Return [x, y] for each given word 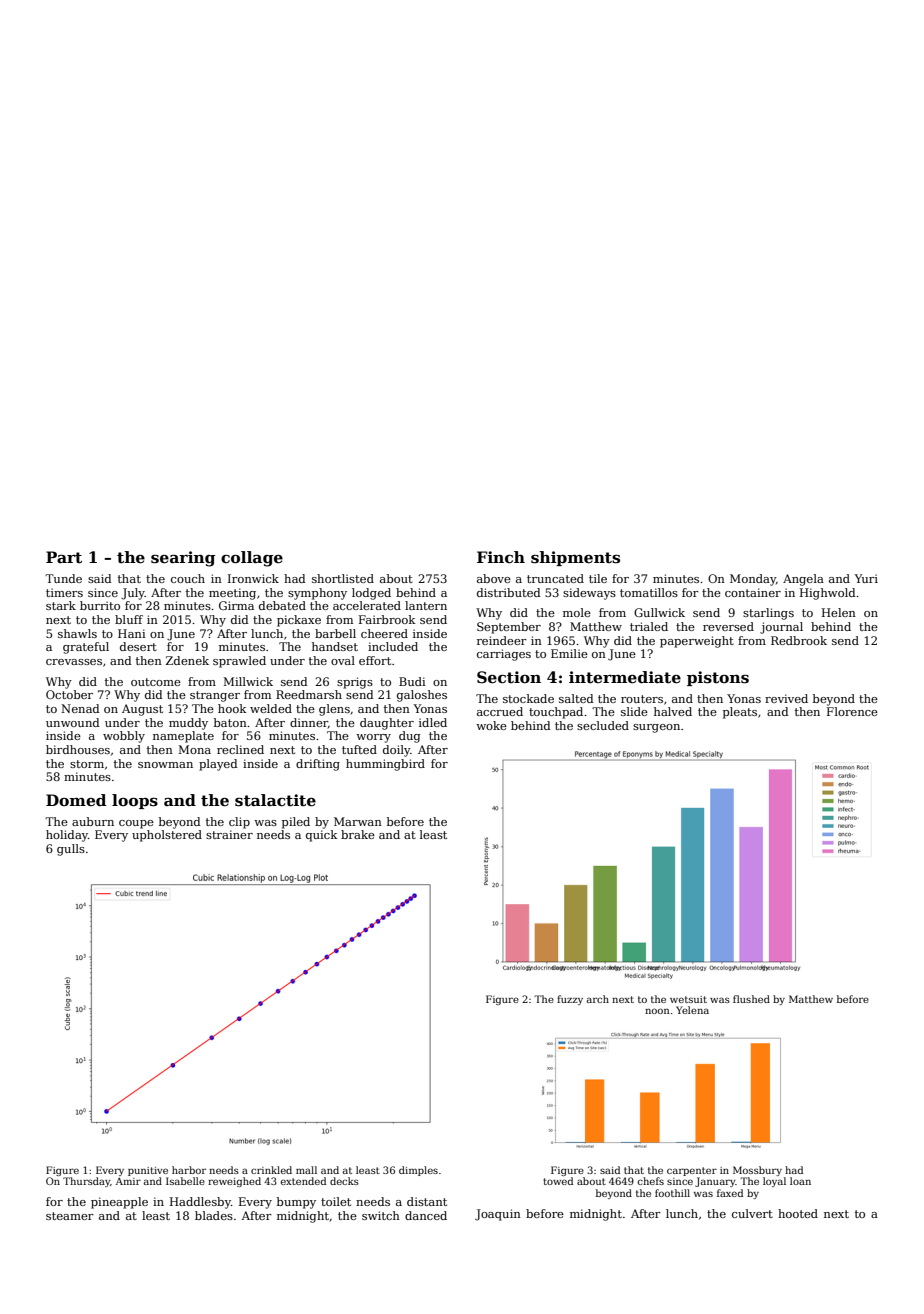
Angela [803, 580]
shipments [575, 558]
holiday [67, 836]
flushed [751, 999]
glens [334, 710]
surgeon [656, 728]
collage [252, 559]
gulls [71, 850]
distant [427, 1201]
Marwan [358, 821]
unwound [73, 722]
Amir [128, 1181]
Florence [852, 711]
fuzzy [570, 1000]
